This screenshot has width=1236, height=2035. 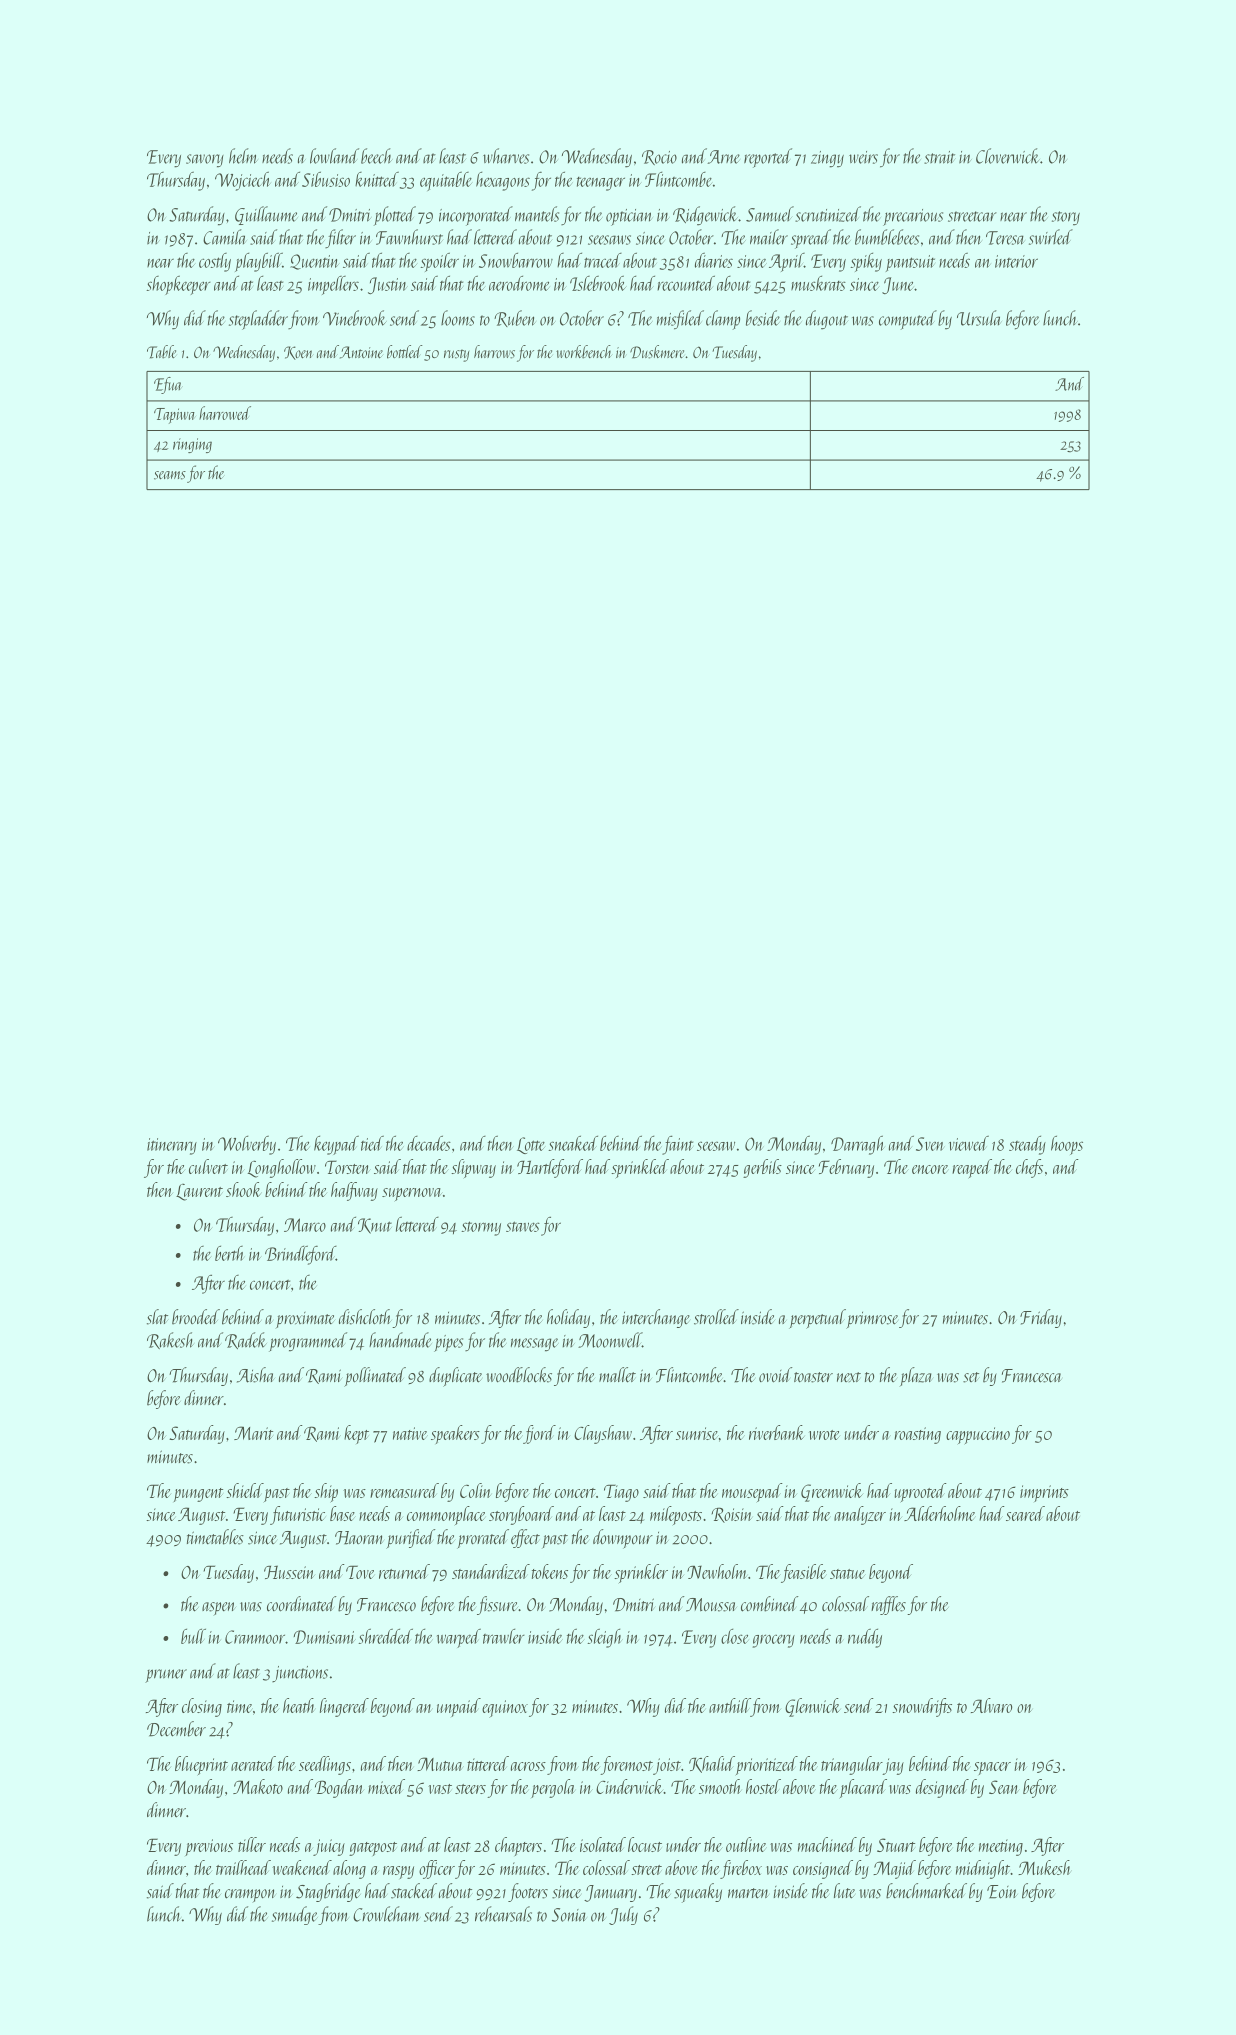 What do you see at coordinates (386, 1914) in the screenshot?
I see `Crowleham` at bounding box center [386, 1914].
